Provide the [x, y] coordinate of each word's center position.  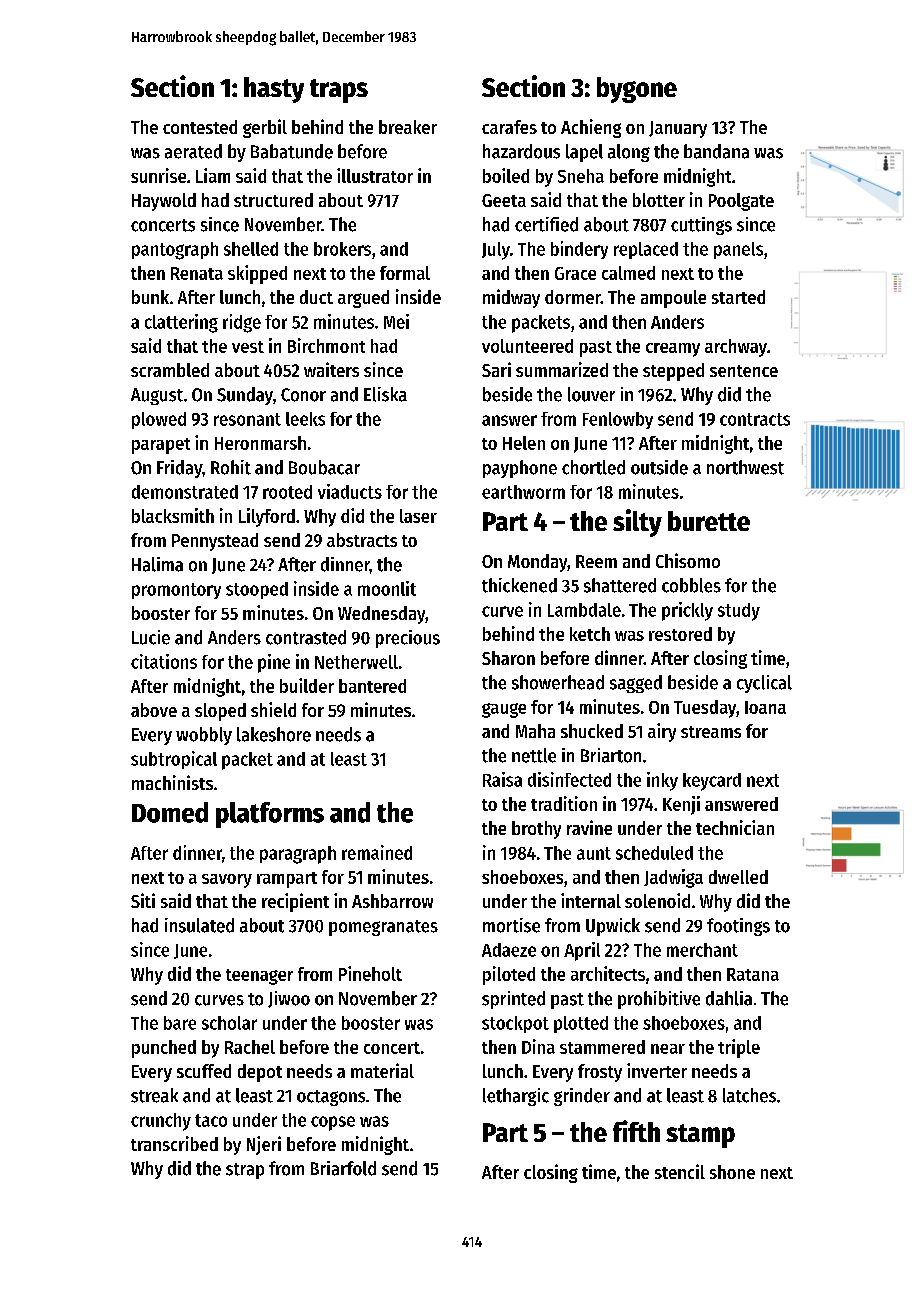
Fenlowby [618, 420]
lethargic [516, 1097]
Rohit [231, 467]
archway [736, 348]
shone [732, 1172]
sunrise [158, 175]
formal [405, 273]
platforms [270, 815]
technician [735, 827]
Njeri [264, 1145]
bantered [372, 686]
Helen [524, 443]
